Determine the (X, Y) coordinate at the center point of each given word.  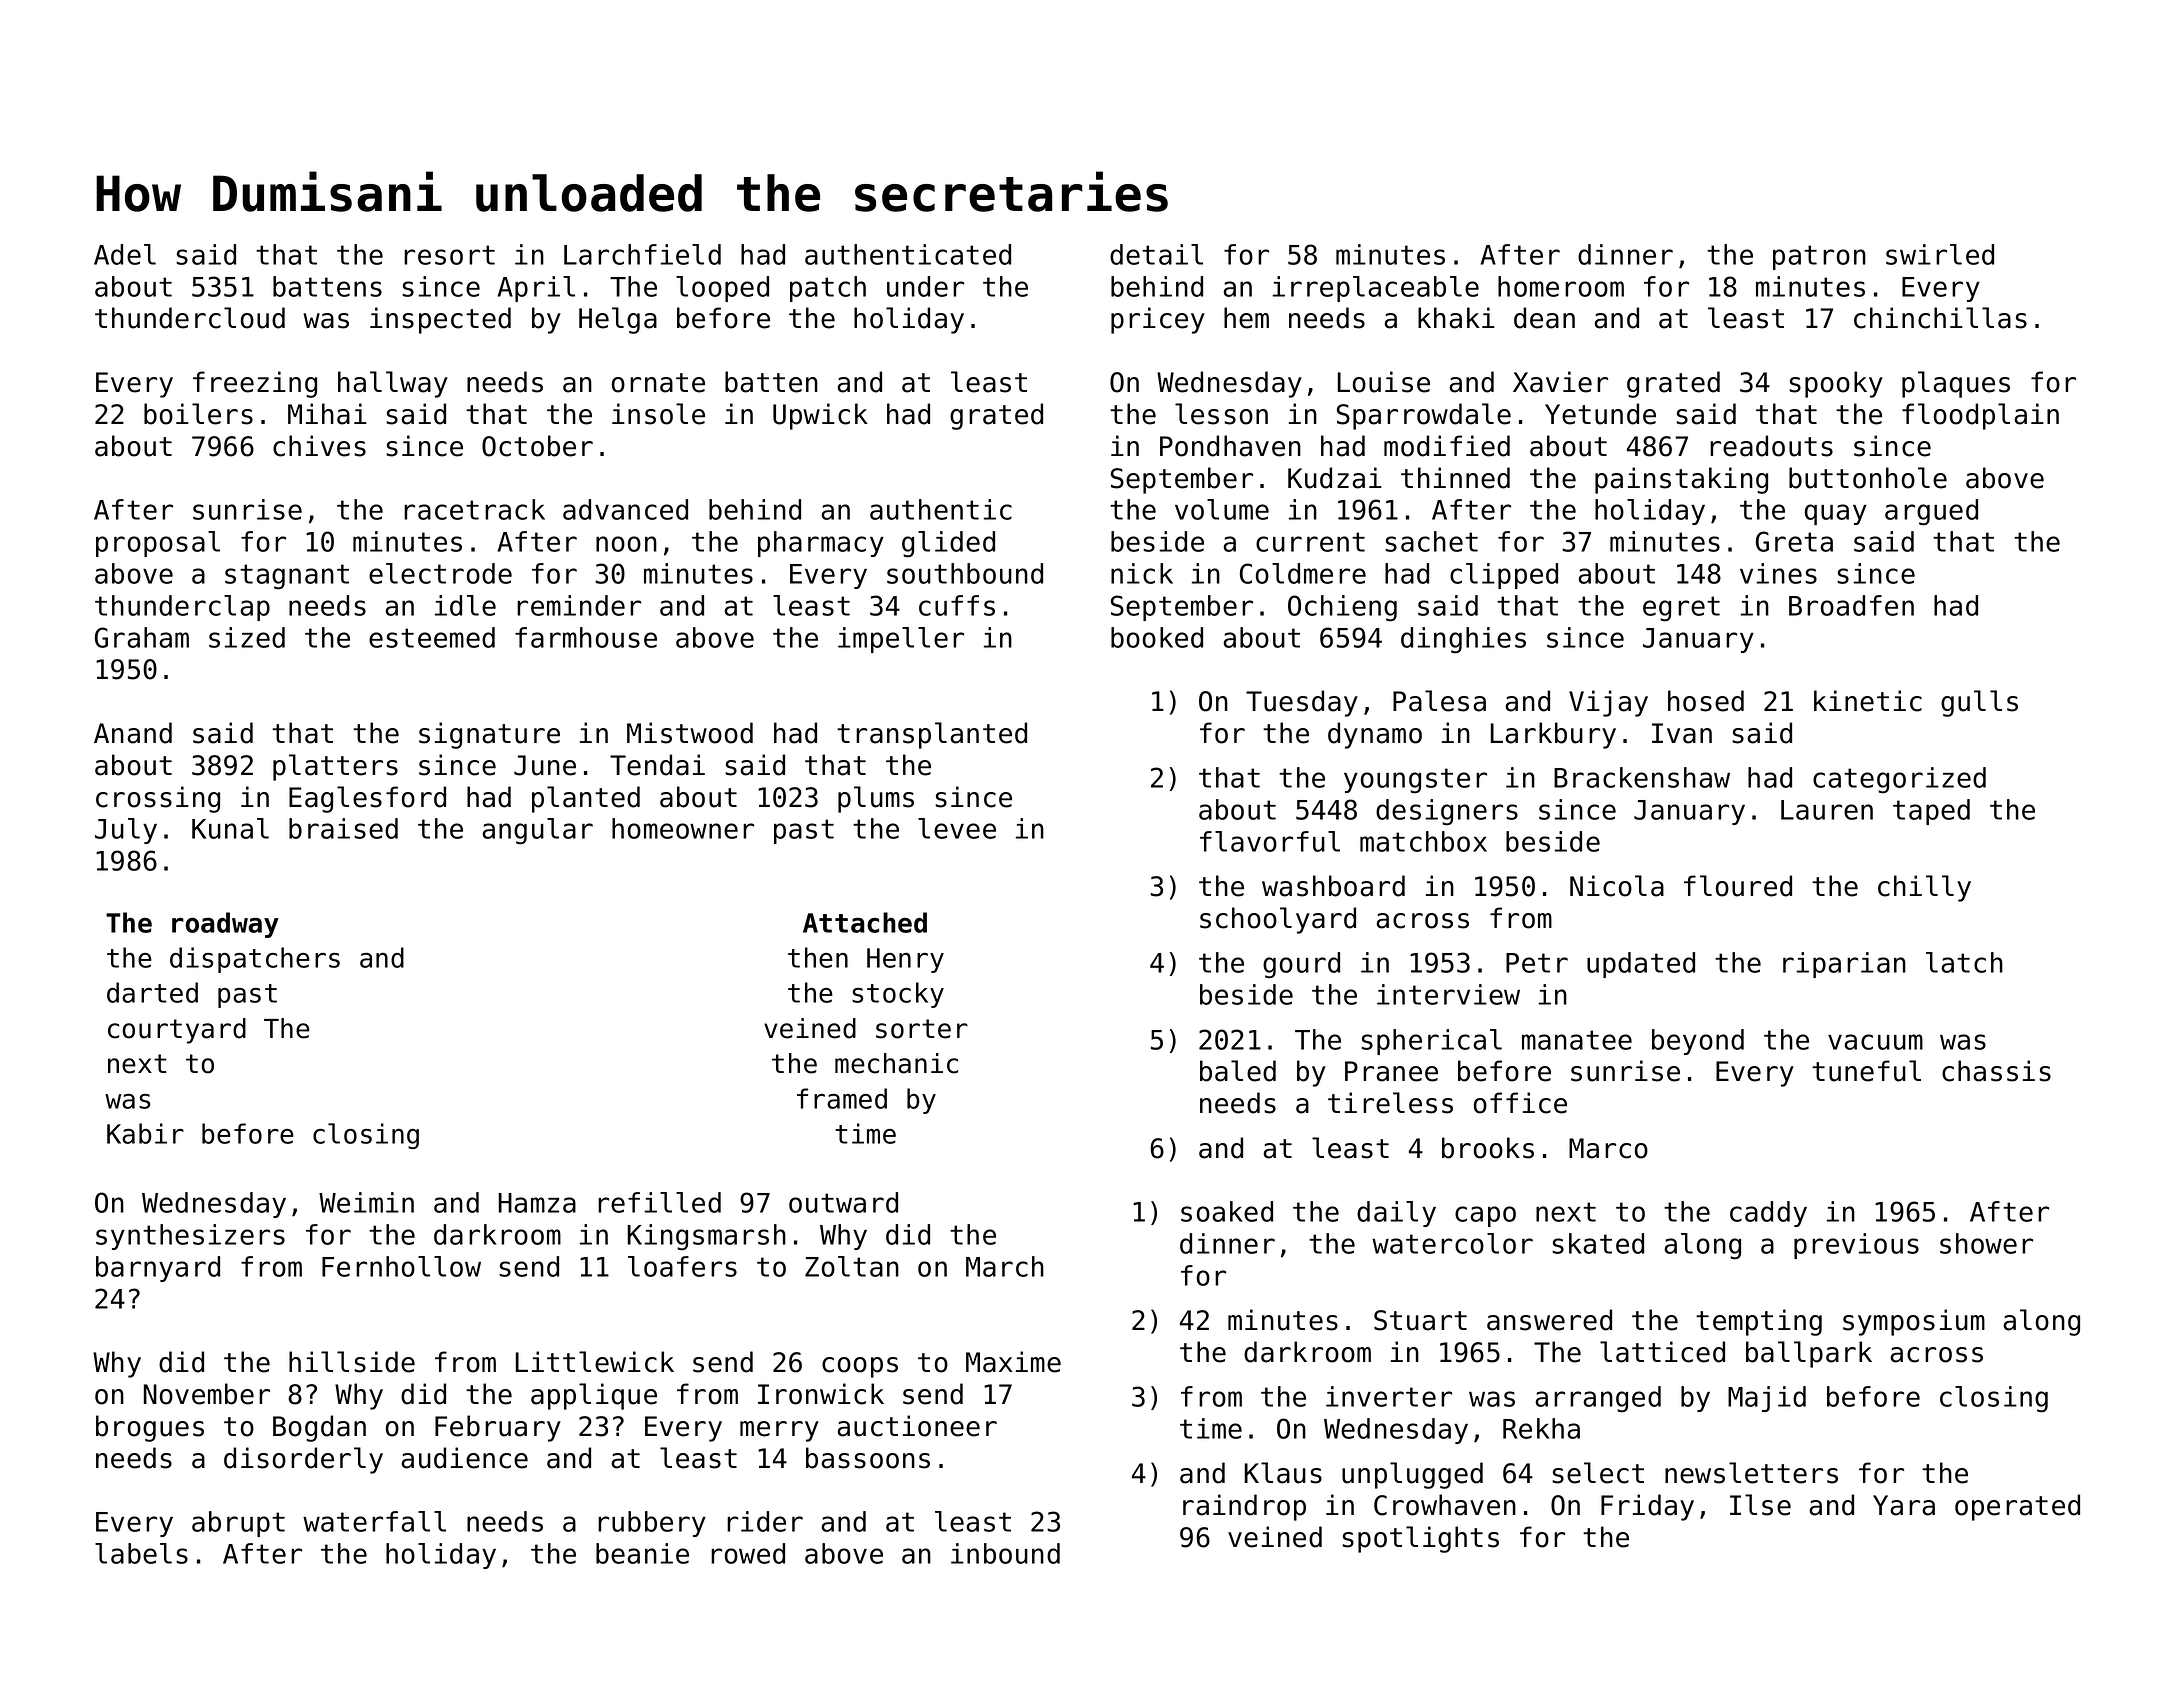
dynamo (1375, 735)
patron (1819, 257)
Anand (133, 733)
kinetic (1868, 701)
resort (449, 255)
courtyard (177, 1031)
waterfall (374, 1521)
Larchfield (642, 254)
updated (1641, 965)
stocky (898, 995)
